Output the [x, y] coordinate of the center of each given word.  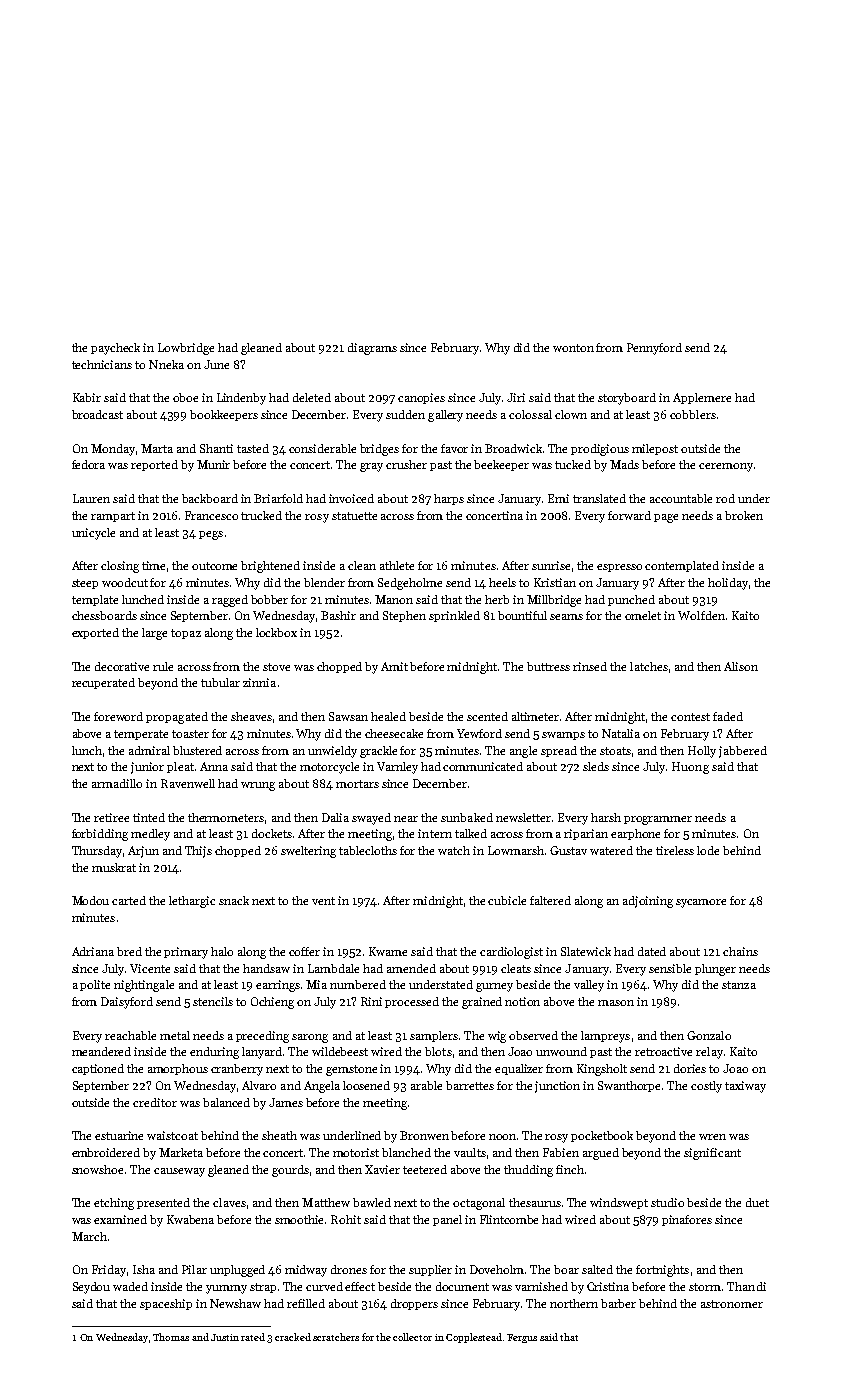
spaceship [166, 1304]
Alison [741, 666]
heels [502, 582]
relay [709, 1053]
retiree [111, 817]
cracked [293, 1337]
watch [454, 850]
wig [497, 1037]
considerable [322, 448]
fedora [88, 464]
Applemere [702, 398]
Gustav [568, 850]
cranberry [237, 1070]
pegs [211, 535]
